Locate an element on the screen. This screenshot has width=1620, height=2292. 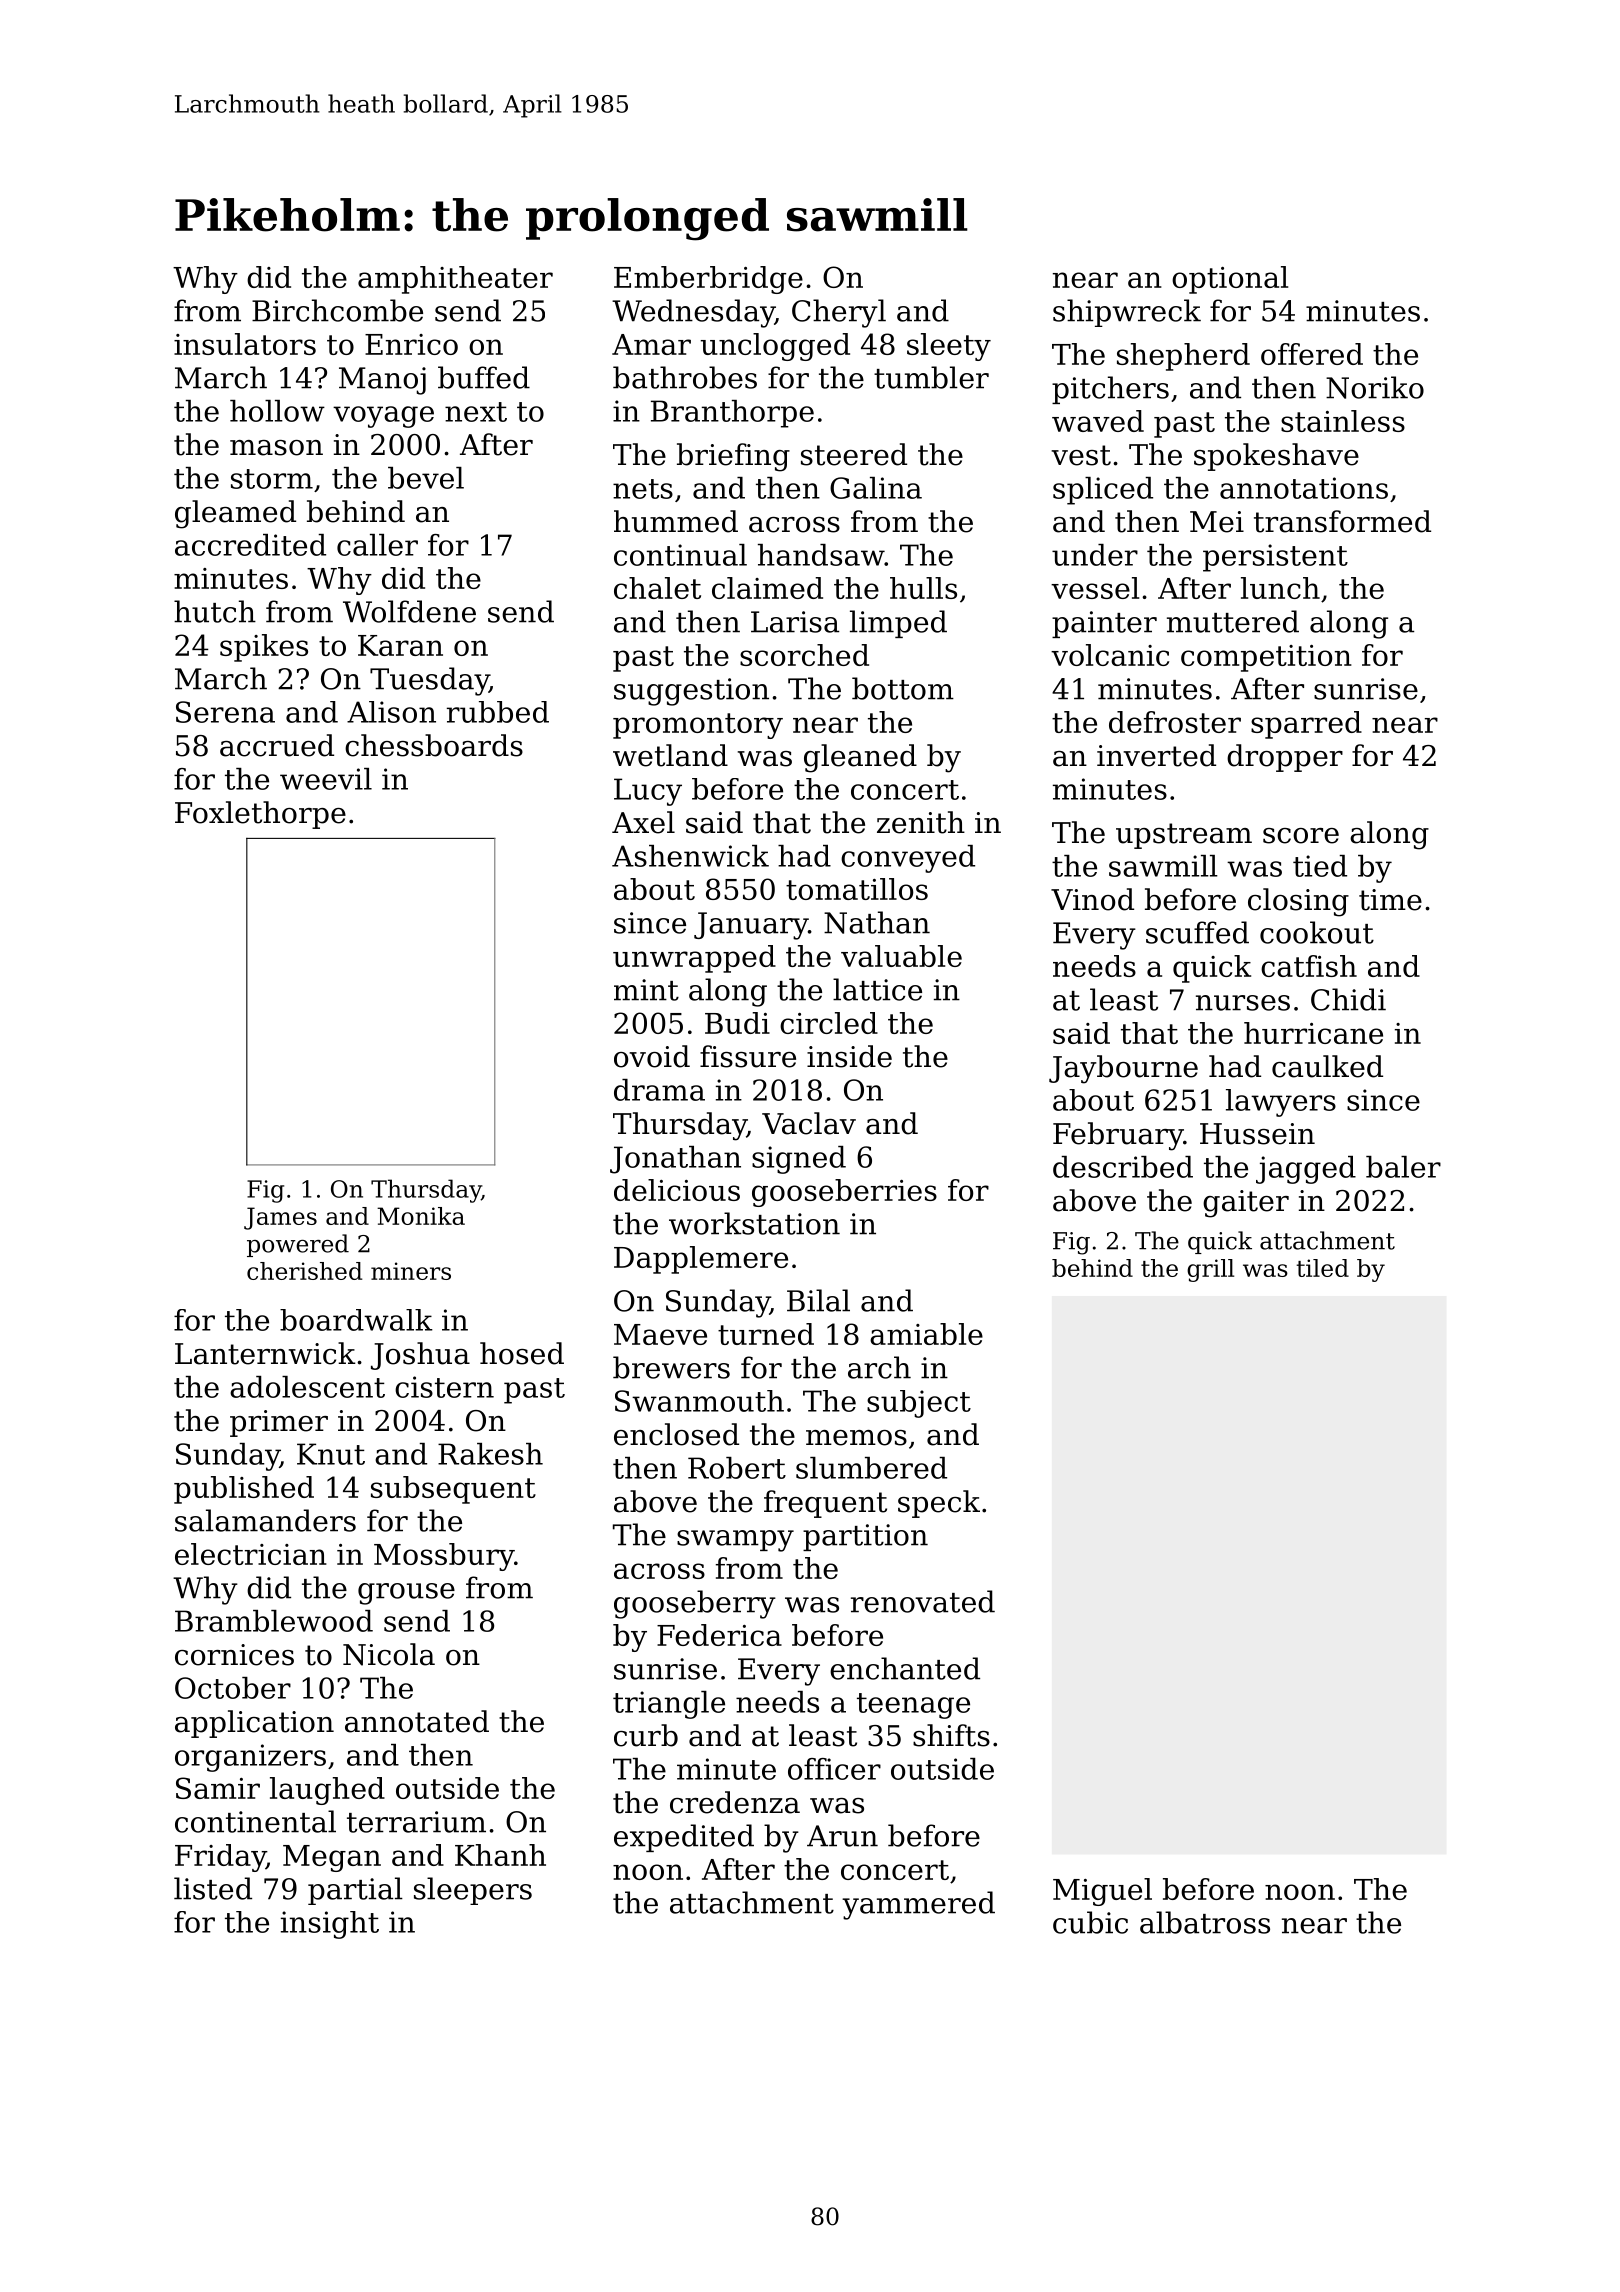
application is located at coordinates (254, 1724).
